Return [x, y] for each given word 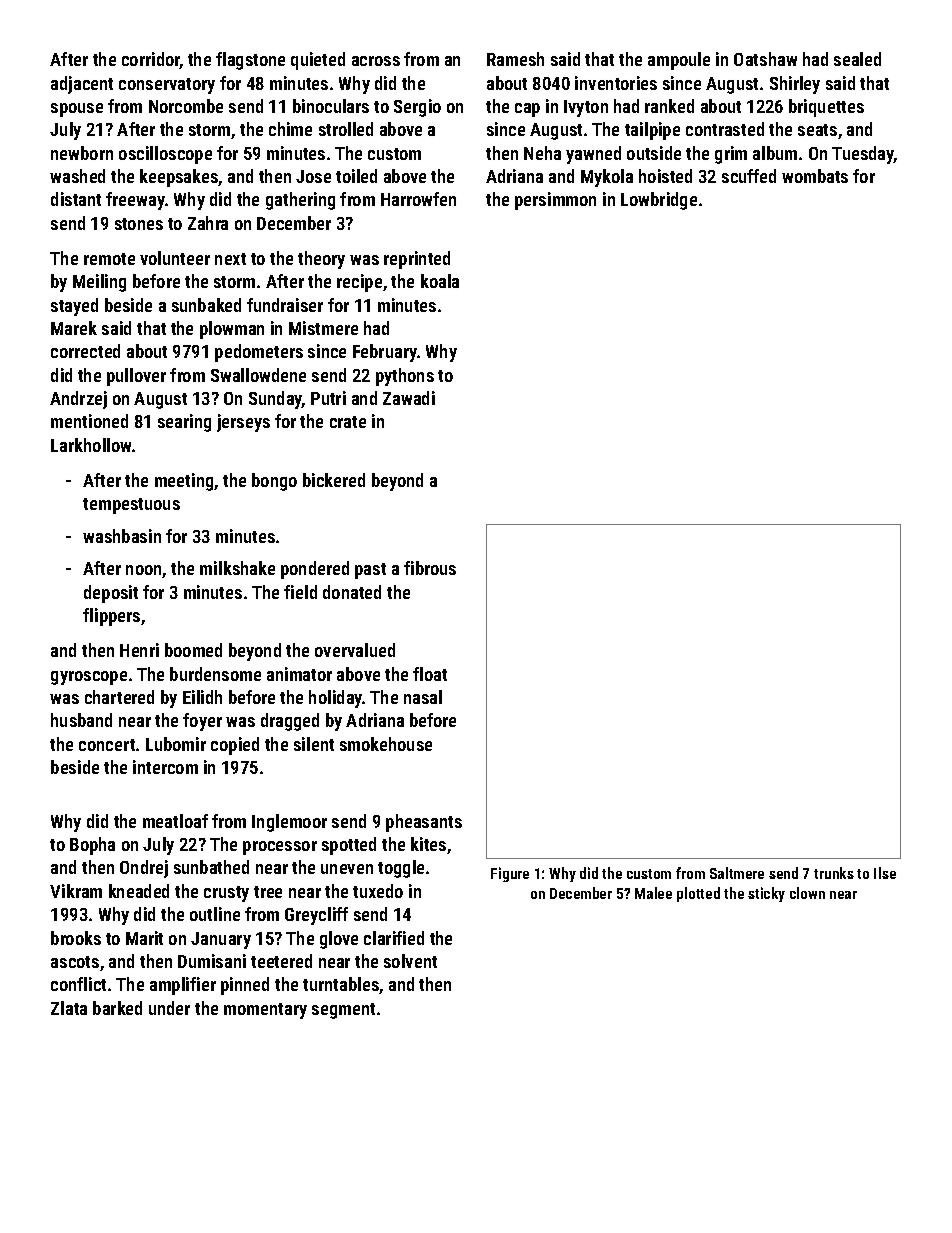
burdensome [215, 674]
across [376, 61]
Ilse [885, 873]
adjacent [82, 85]
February [385, 353]
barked [117, 1008]
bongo [274, 482]
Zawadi [409, 398]
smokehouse [386, 744]
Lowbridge [659, 201]
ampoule [679, 61]
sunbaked [206, 305]
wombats [815, 176]
